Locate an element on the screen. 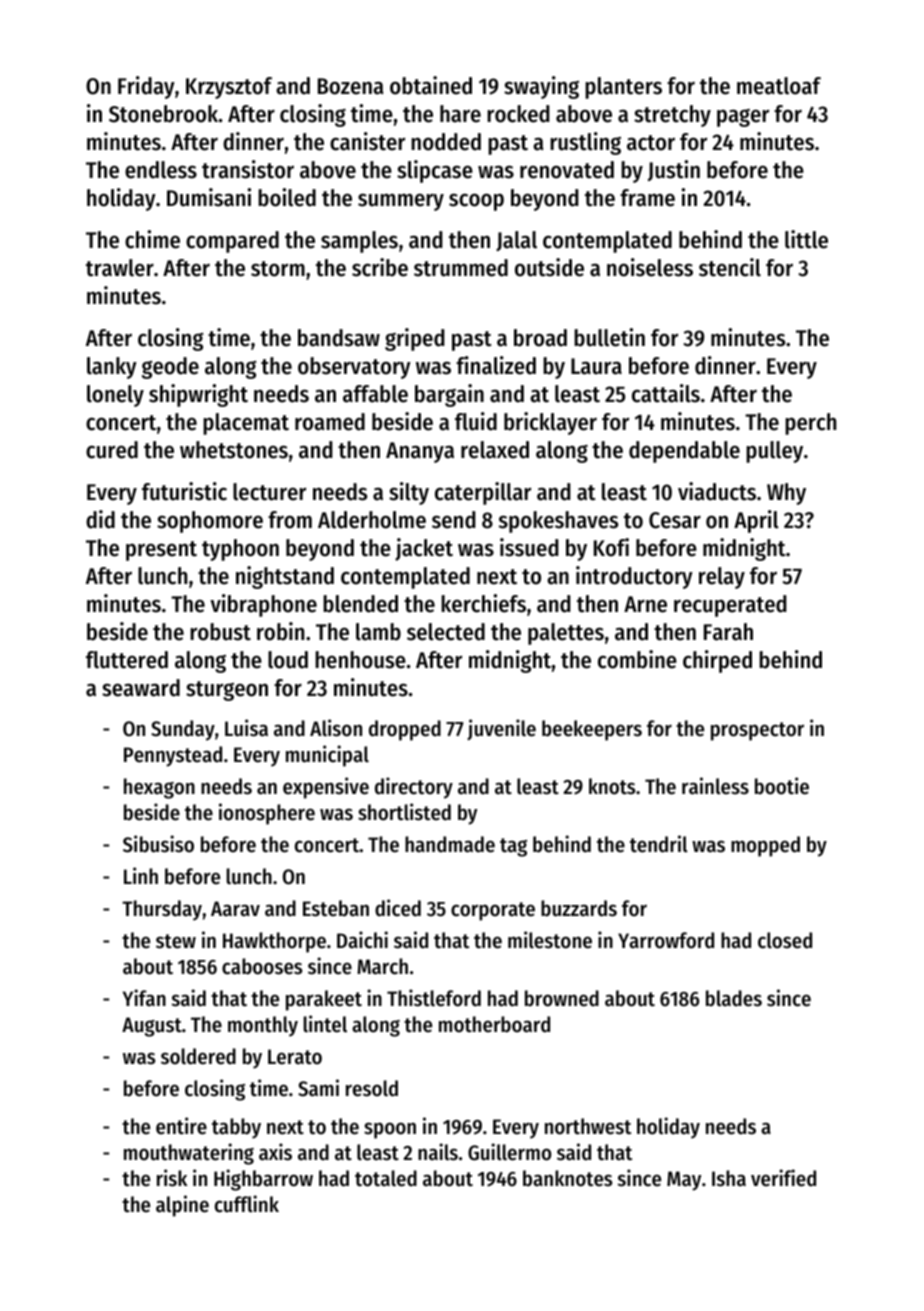 Image resolution: width=924 pixels, height=1311 pixels. dependable is located at coordinates (684, 452).
